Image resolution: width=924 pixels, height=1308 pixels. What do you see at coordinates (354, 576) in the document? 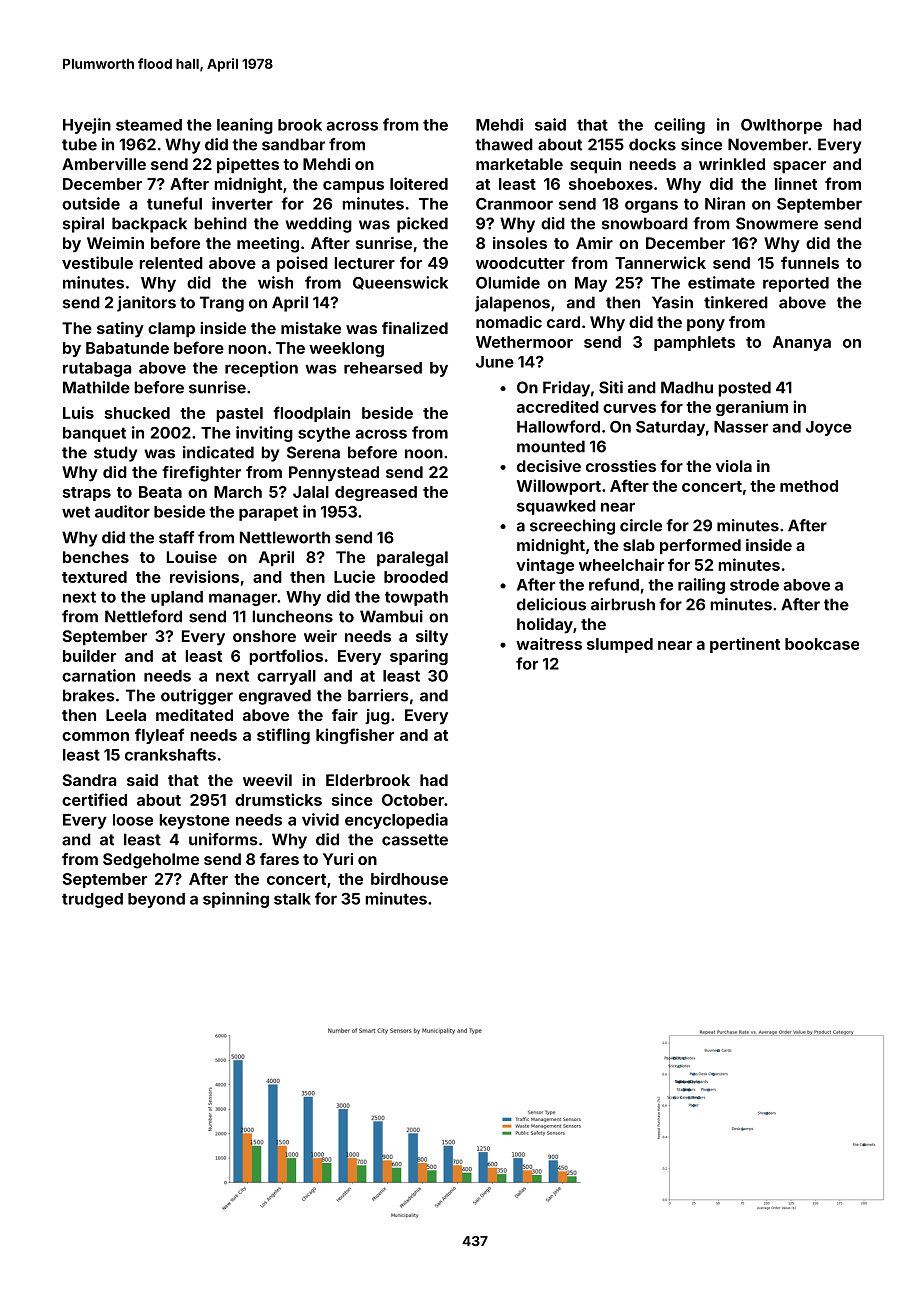
I see `Lucie` at bounding box center [354, 576].
